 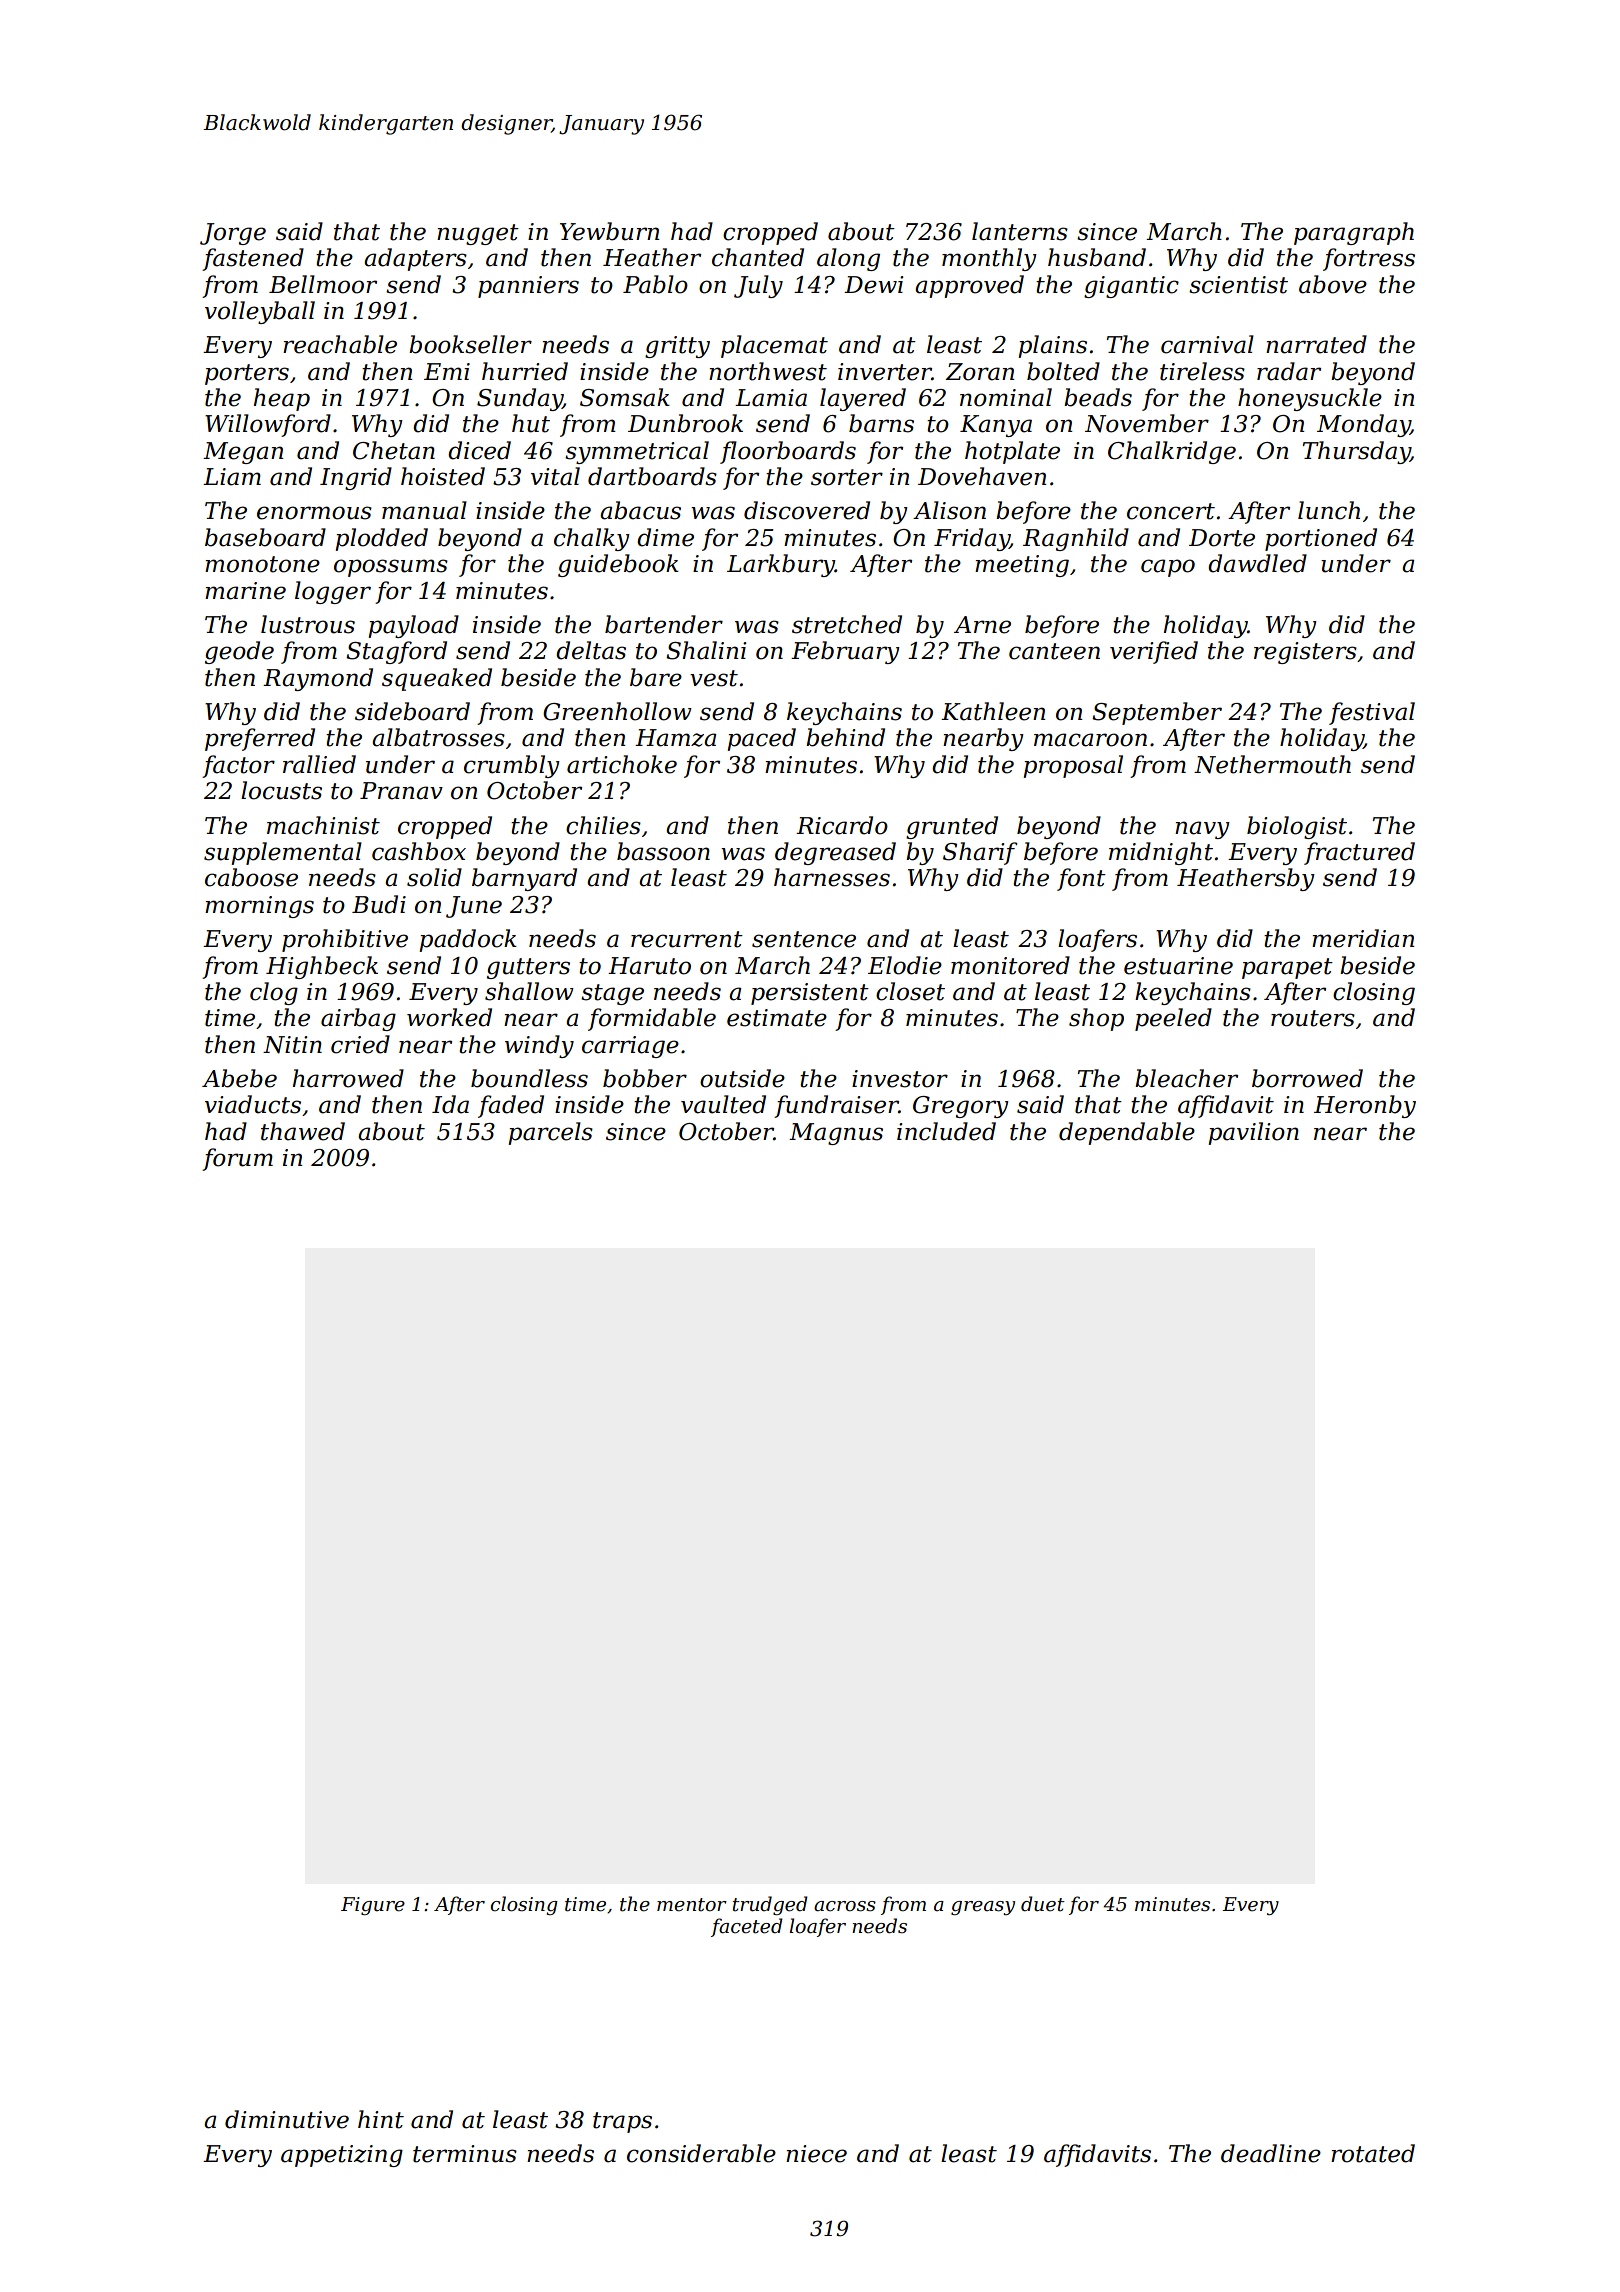 What do you see at coordinates (550, 1133) in the screenshot?
I see `parcels` at bounding box center [550, 1133].
